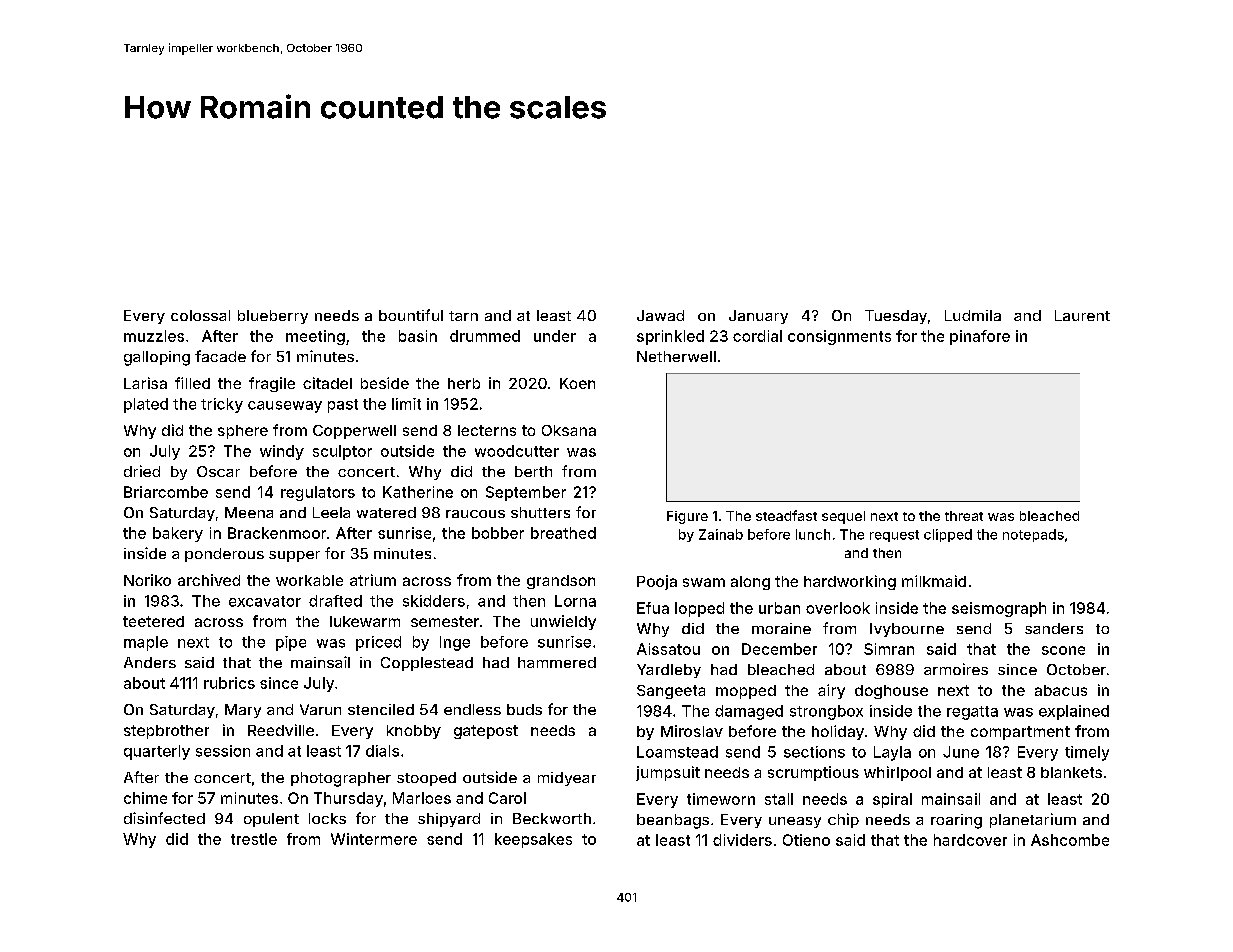 This screenshot has width=1233, height=952. Describe the element at coordinates (964, 516) in the screenshot. I see `threat` at that location.
